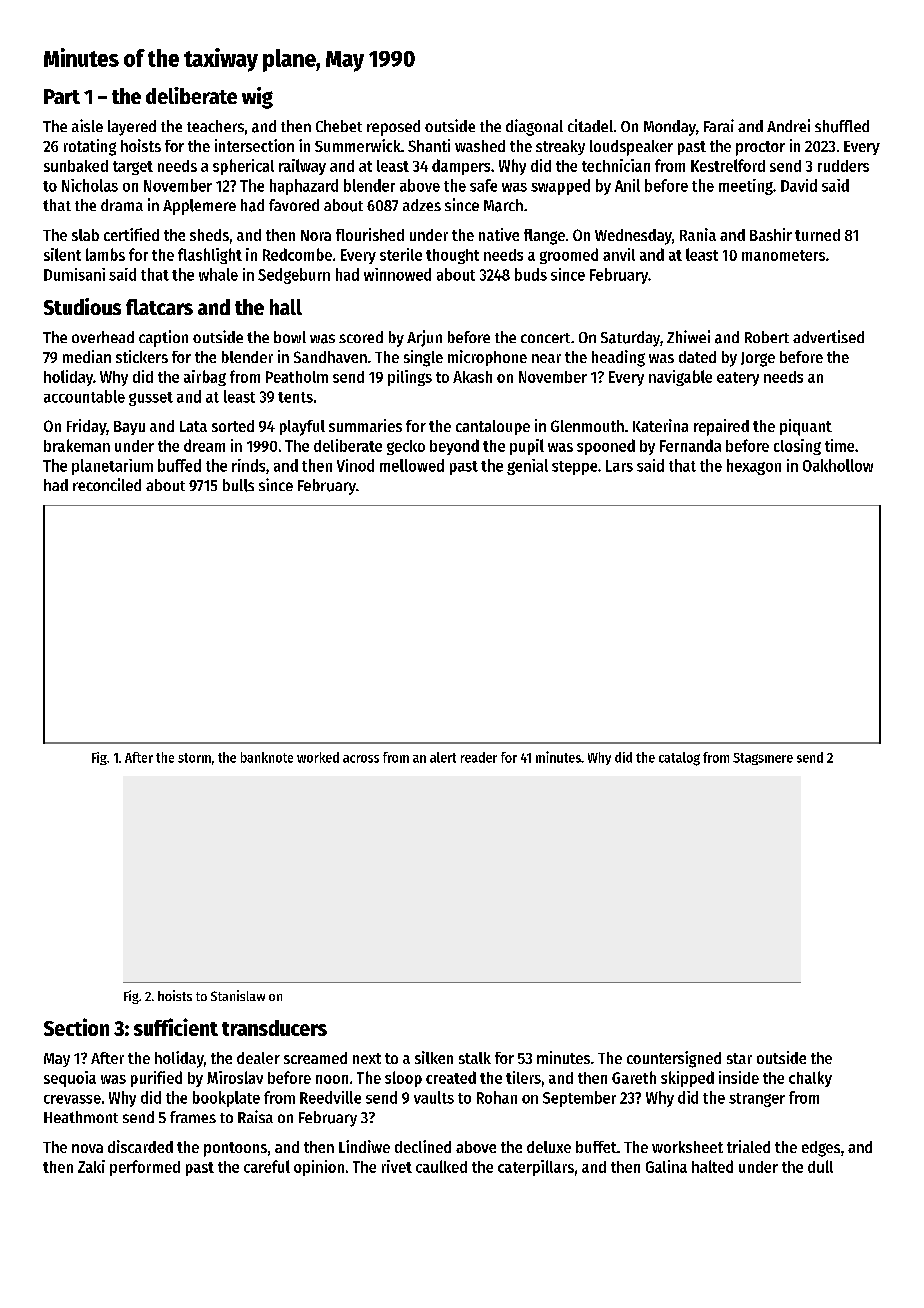 The height and width of the page is (1308, 924). What do you see at coordinates (842, 126) in the page?
I see `shuffled` at bounding box center [842, 126].
